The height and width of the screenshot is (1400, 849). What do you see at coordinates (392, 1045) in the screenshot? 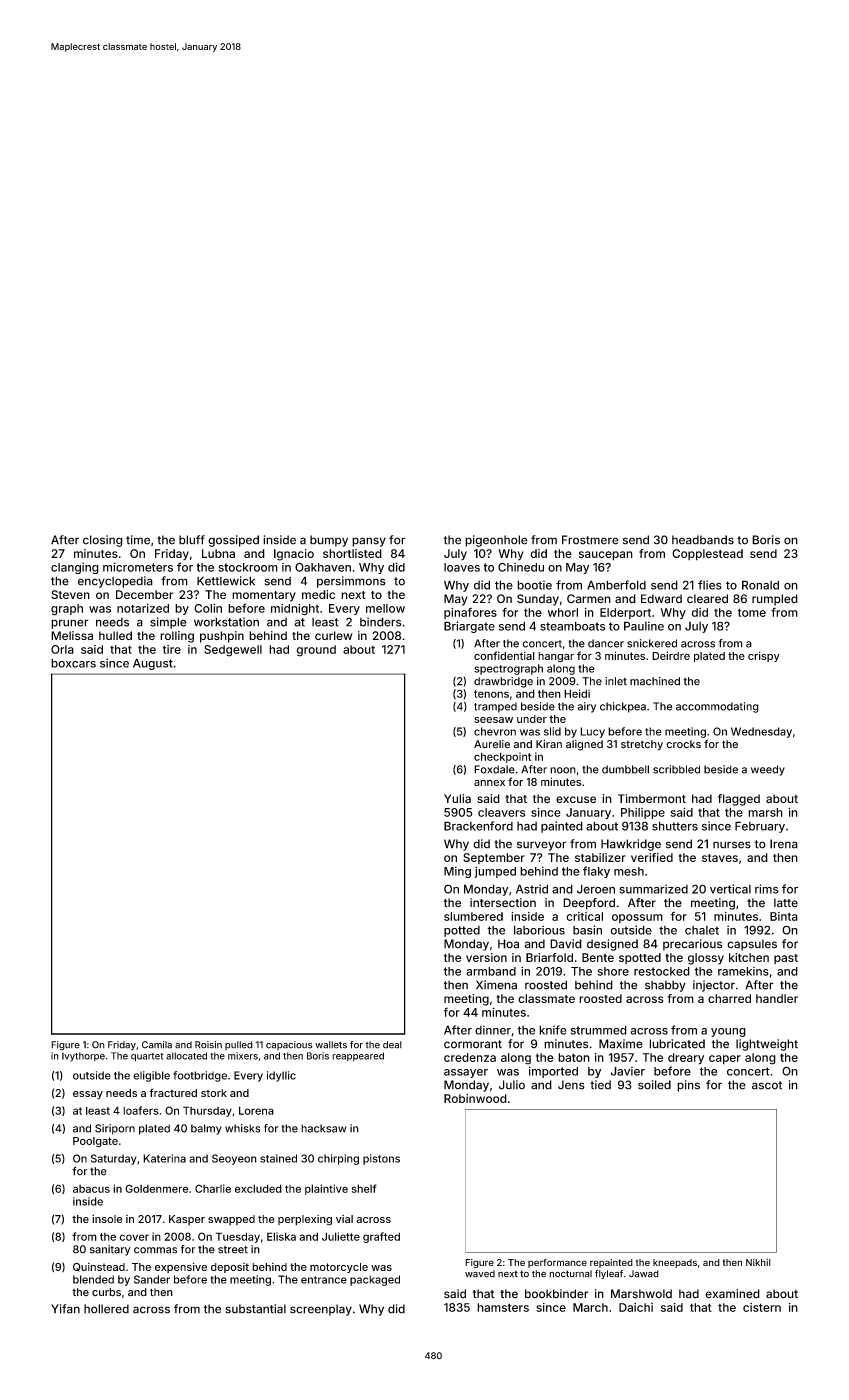
I see `deal` at bounding box center [392, 1045].
